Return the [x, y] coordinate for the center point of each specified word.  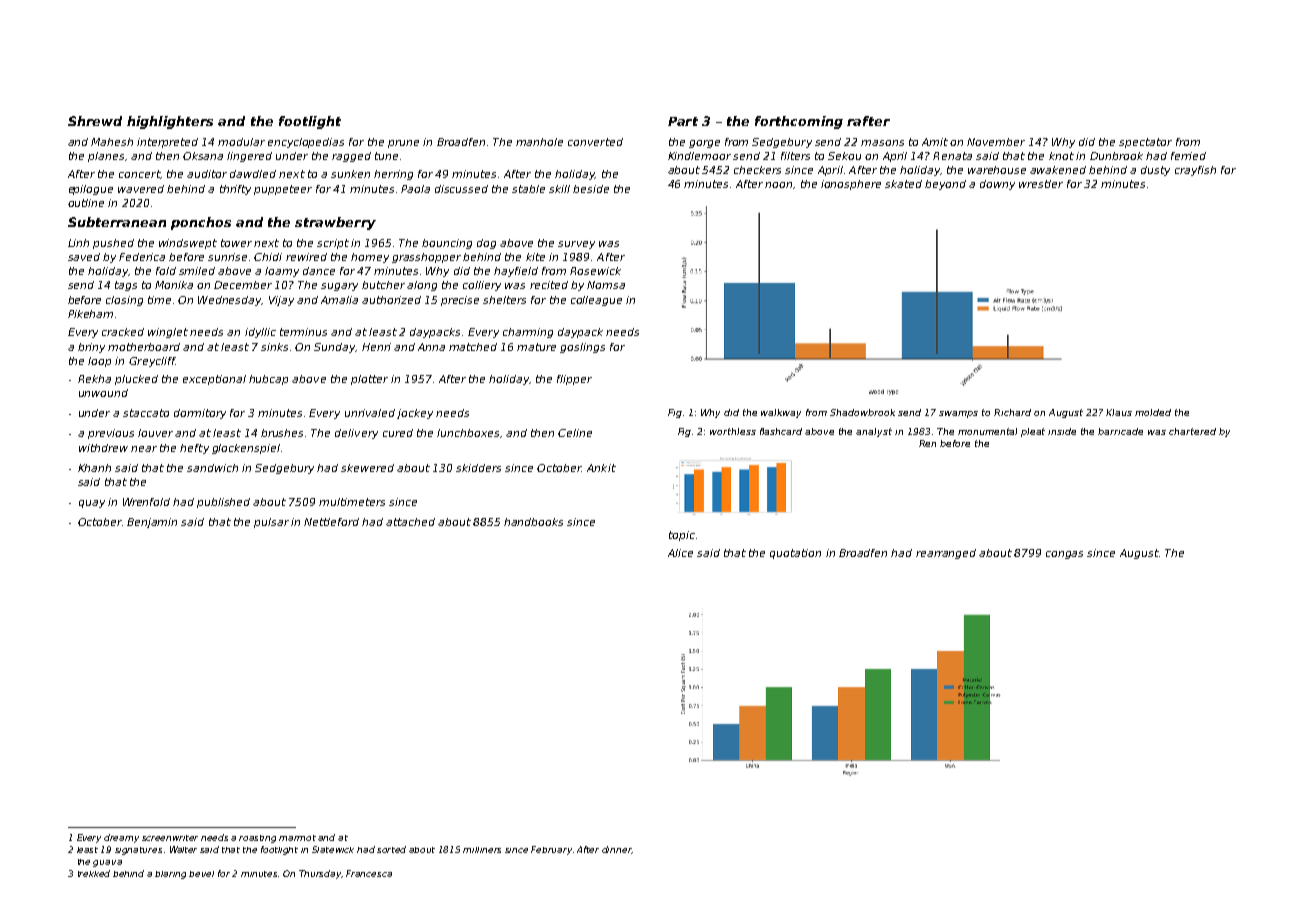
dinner [616, 849]
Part [683, 121]
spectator [1145, 143]
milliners [482, 850]
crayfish [1195, 171]
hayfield [516, 272]
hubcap [268, 380]
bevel [201, 874]
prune [403, 144]
